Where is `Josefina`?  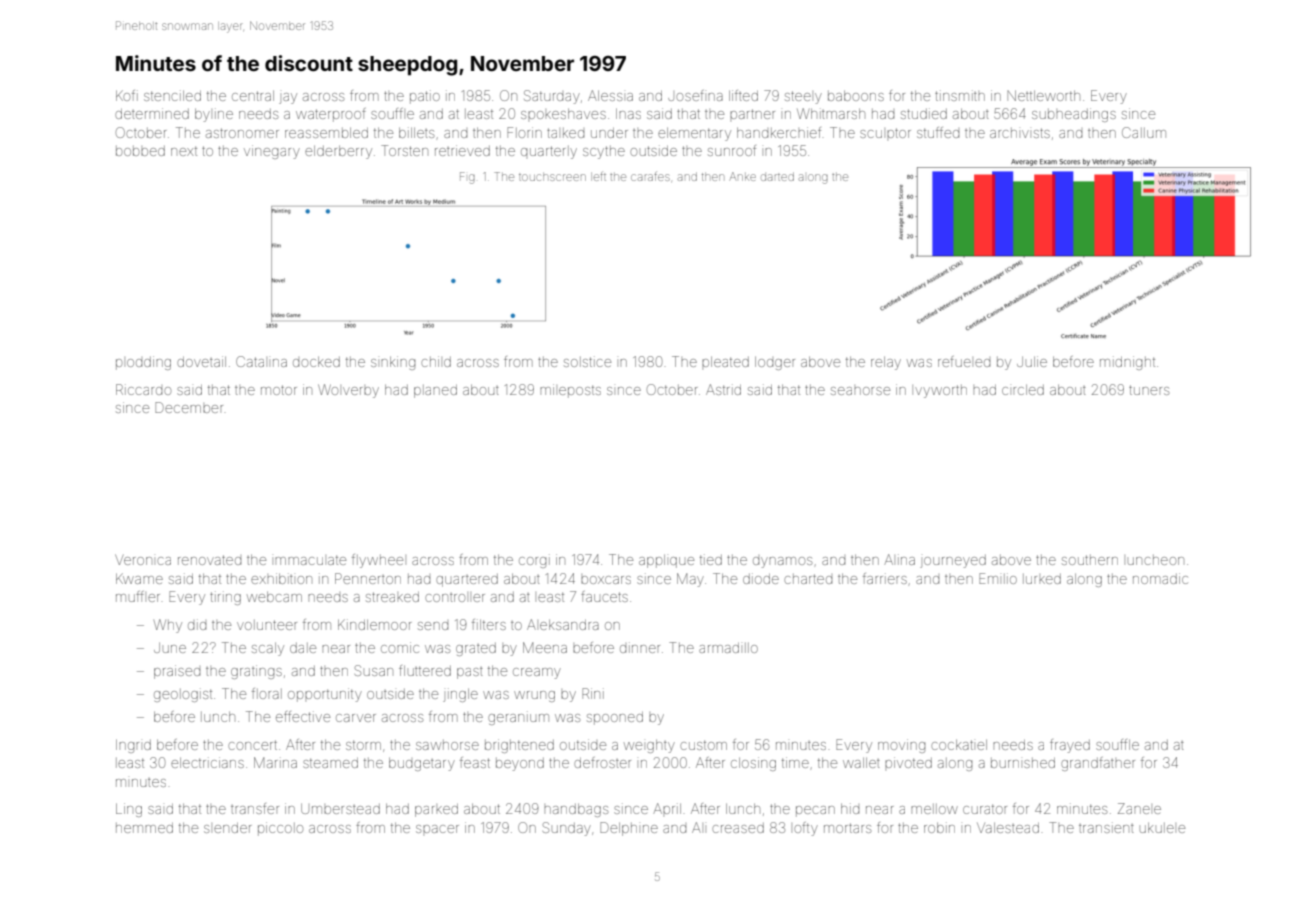 Josefina is located at coordinates (695, 95).
